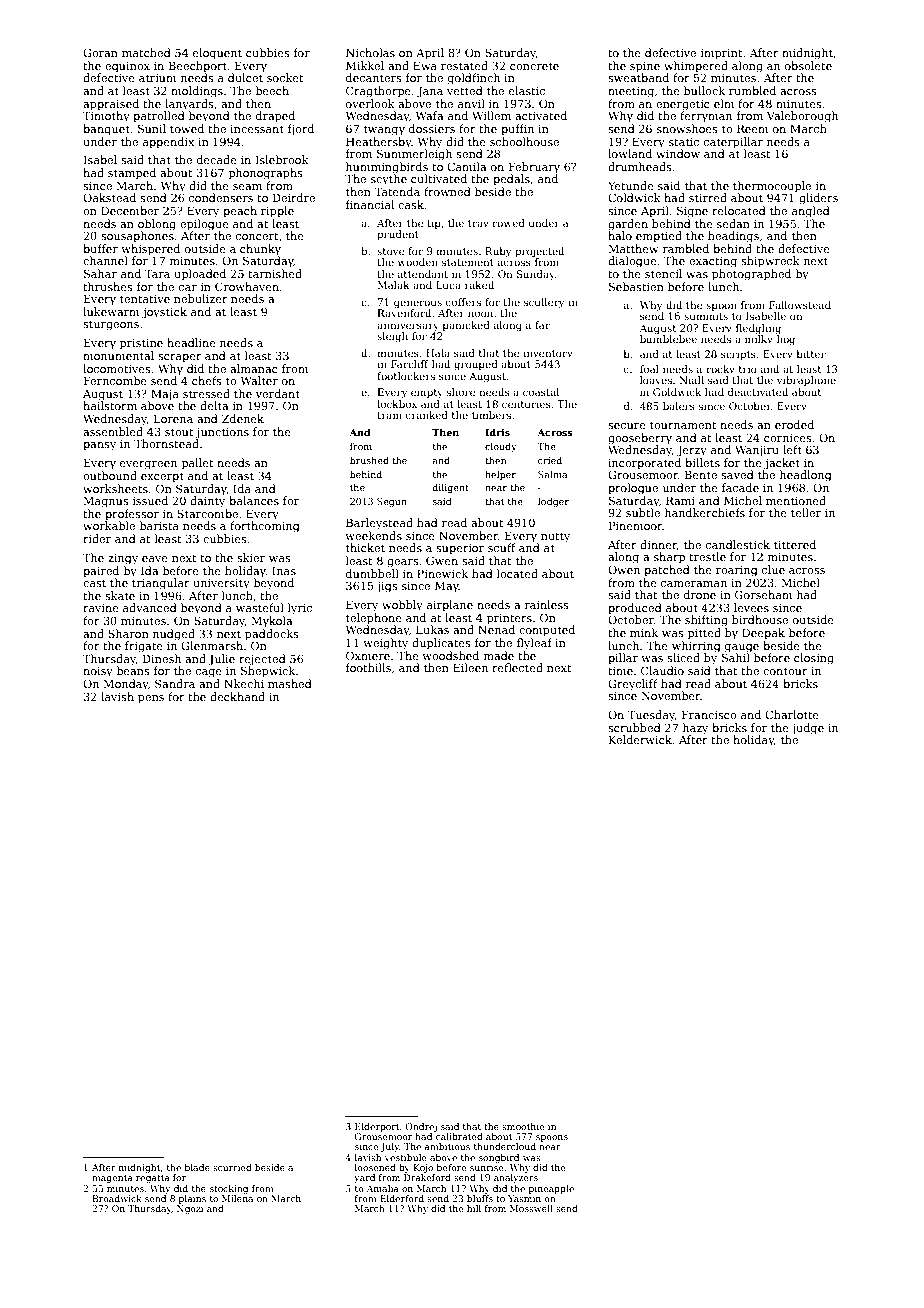  Describe the element at coordinates (232, 1167) in the document. I see `scurried` at that location.
